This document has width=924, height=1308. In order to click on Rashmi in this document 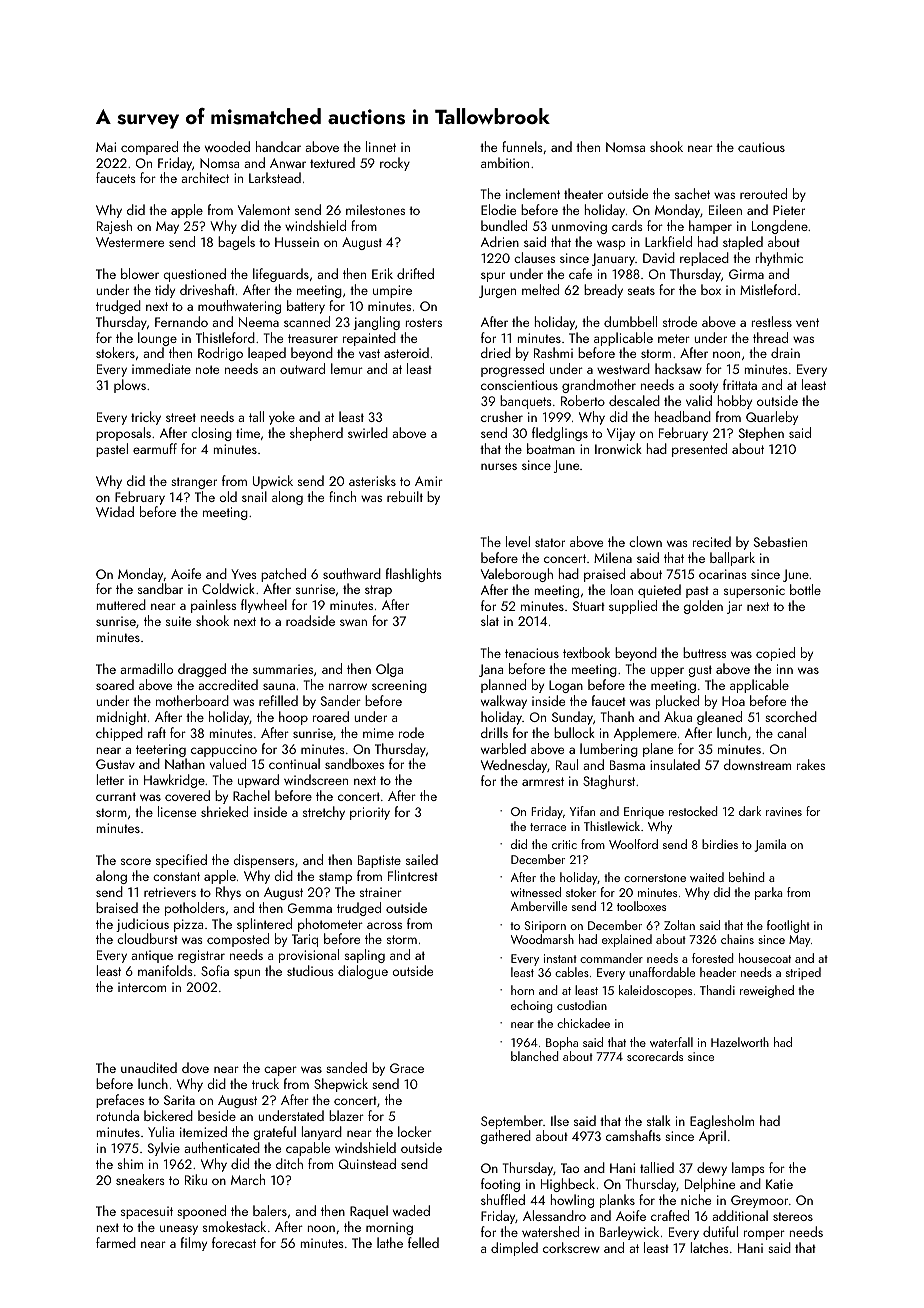, I will do `click(553, 352)`.
